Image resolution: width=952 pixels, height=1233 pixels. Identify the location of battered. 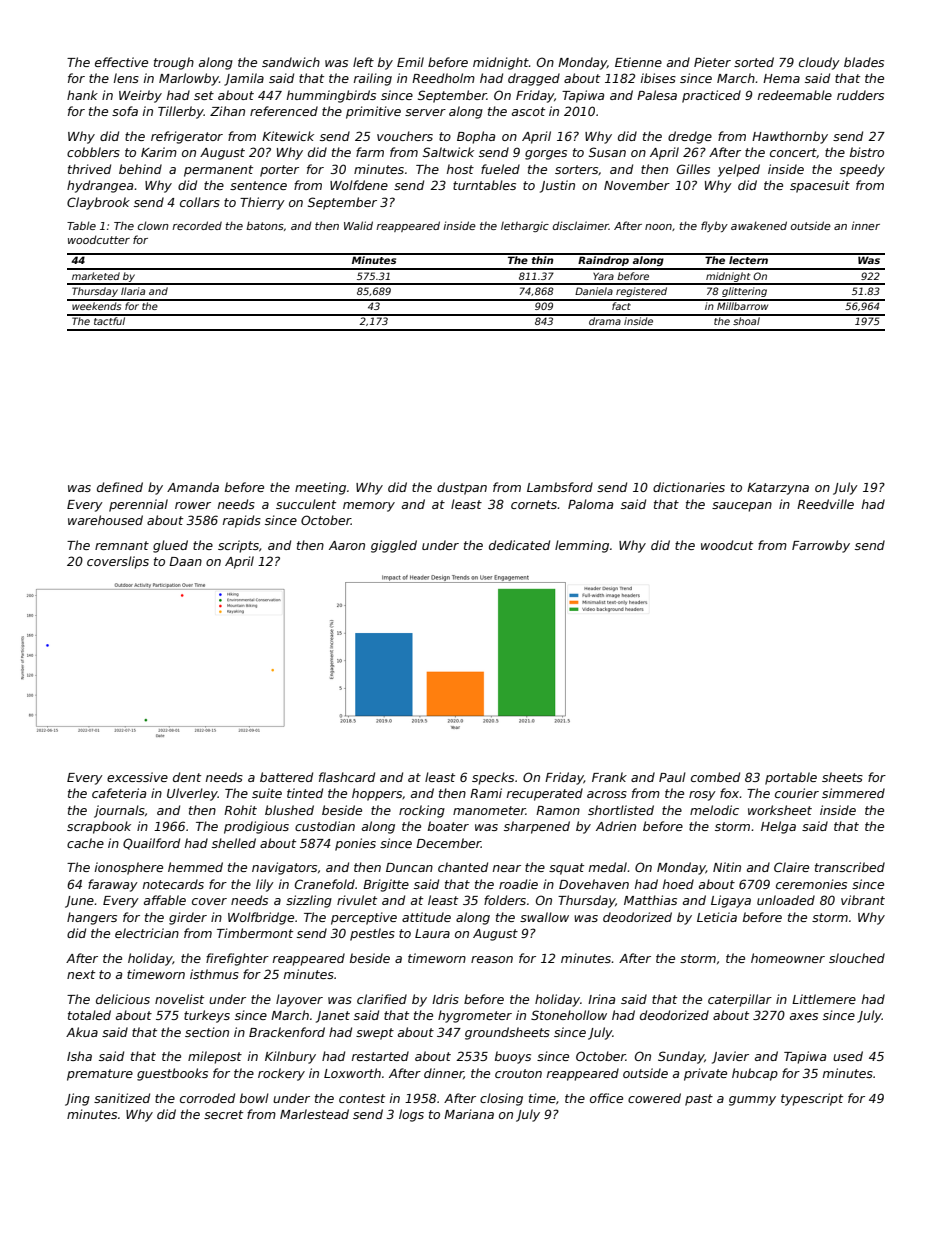
(286, 777).
